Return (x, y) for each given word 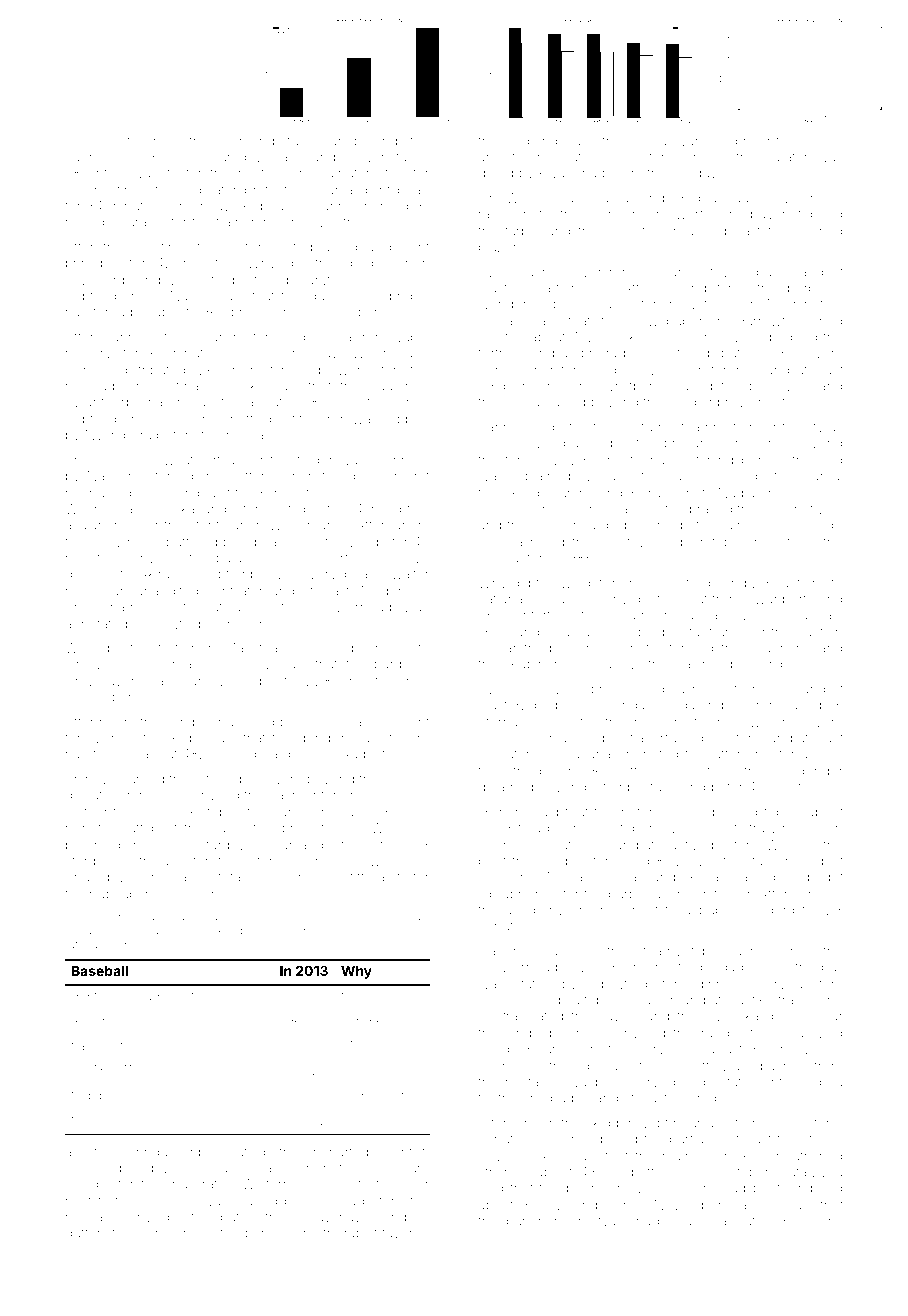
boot (492, 861)
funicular (314, 140)
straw (759, 828)
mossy (822, 143)
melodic (90, 222)
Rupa (188, 739)
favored (405, 1232)
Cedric (149, 1232)
